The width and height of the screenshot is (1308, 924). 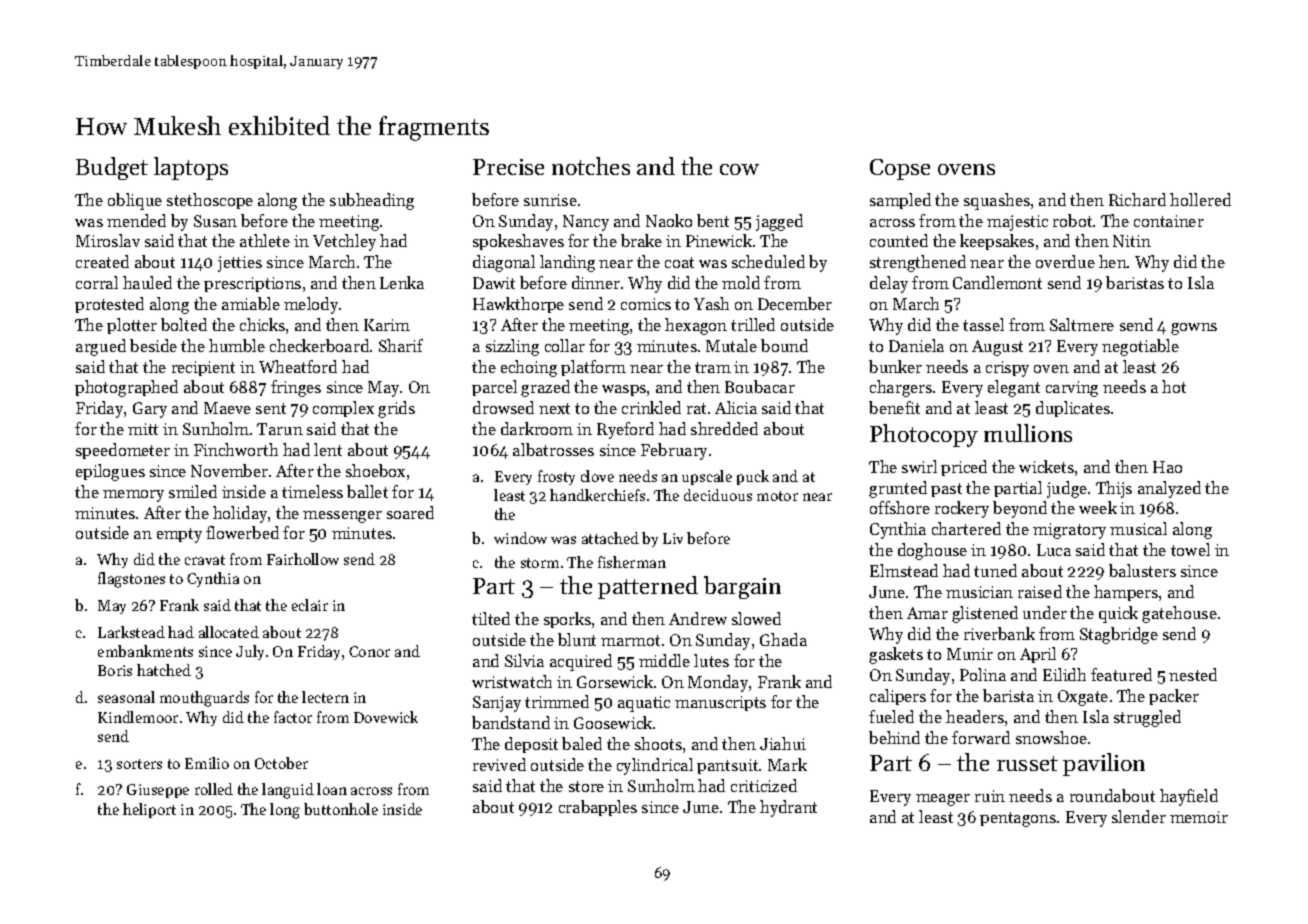 What do you see at coordinates (718, 495) in the screenshot?
I see `deciduous` at bounding box center [718, 495].
